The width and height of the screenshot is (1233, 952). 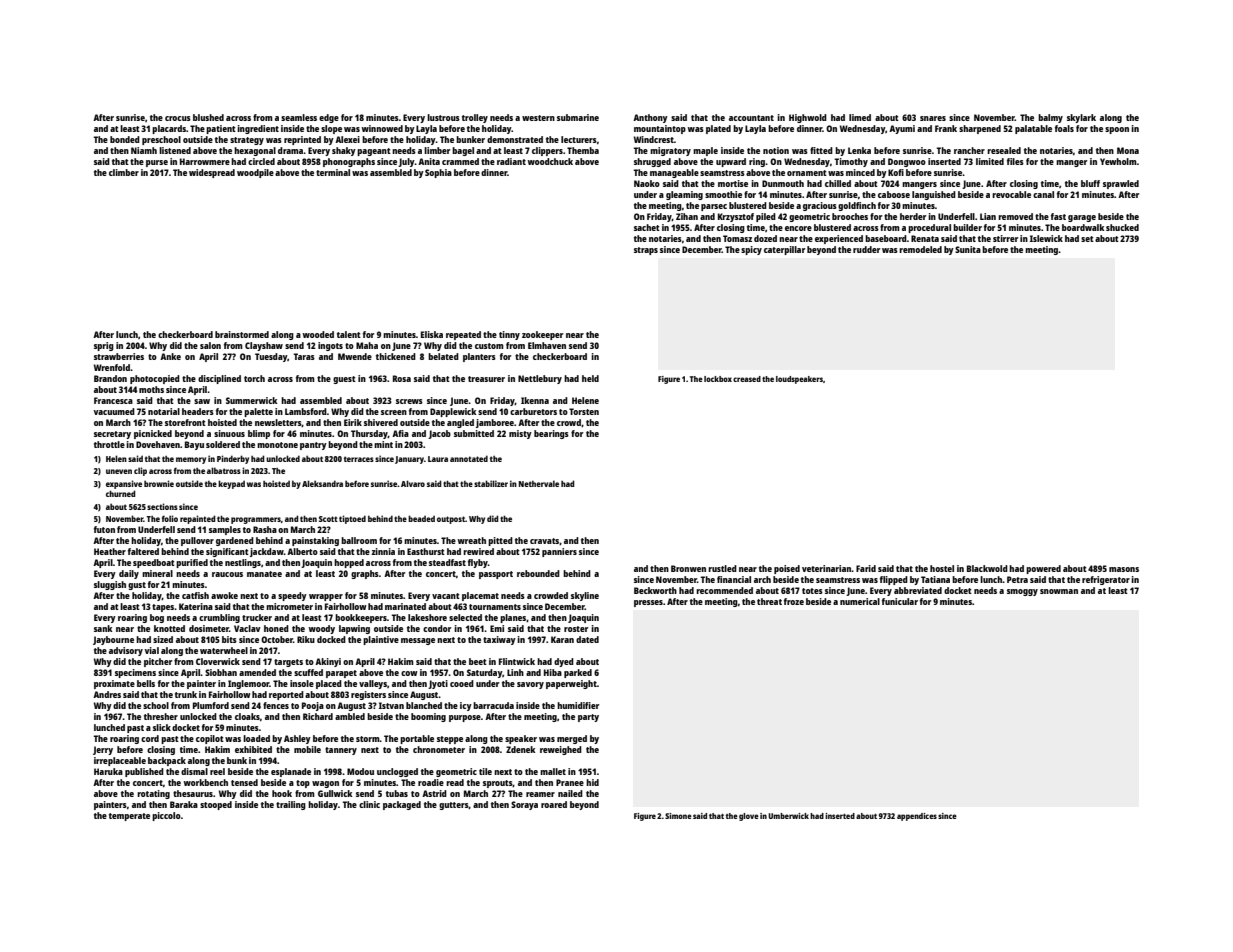 What do you see at coordinates (917, 817) in the screenshot?
I see `appendices` at bounding box center [917, 817].
